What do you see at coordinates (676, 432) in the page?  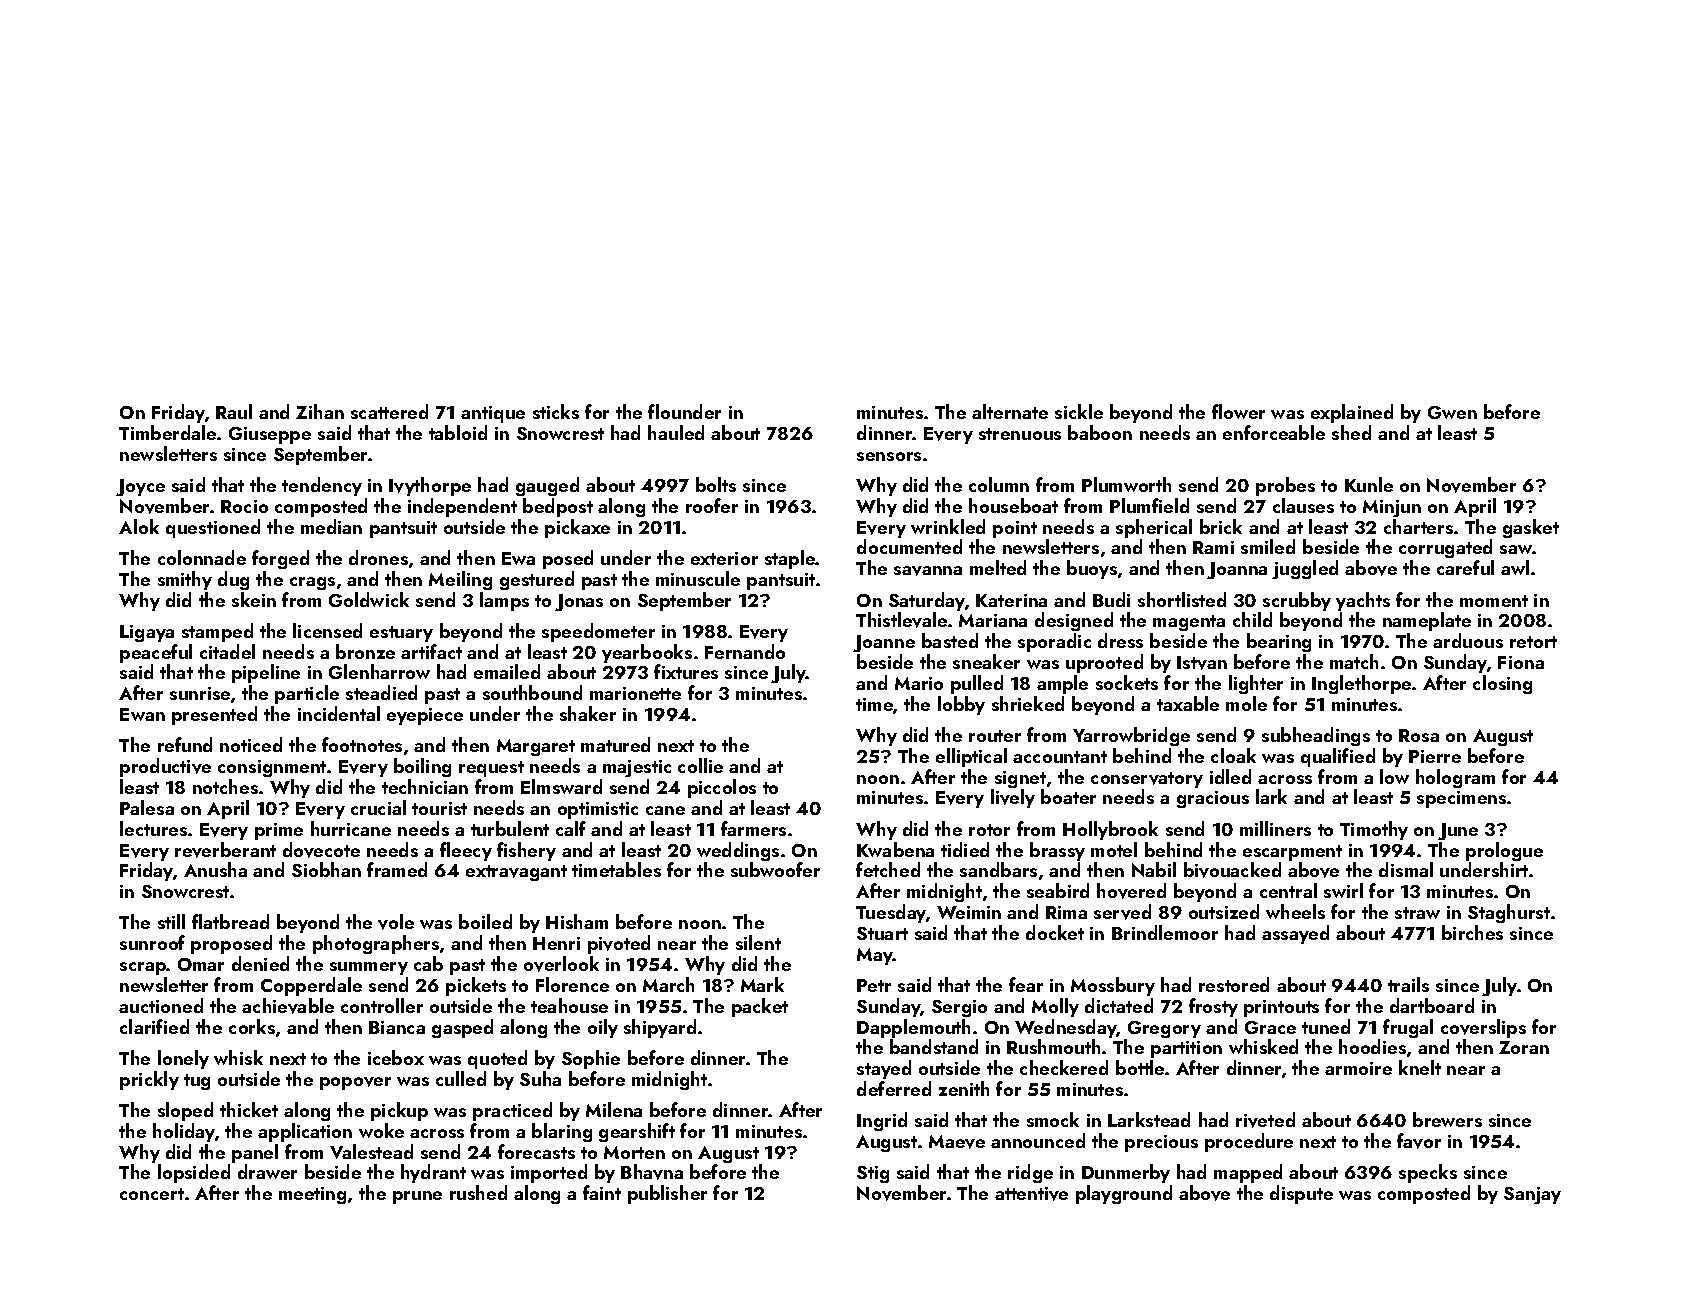 I see `hauled` at bounding box center [676, 432].
